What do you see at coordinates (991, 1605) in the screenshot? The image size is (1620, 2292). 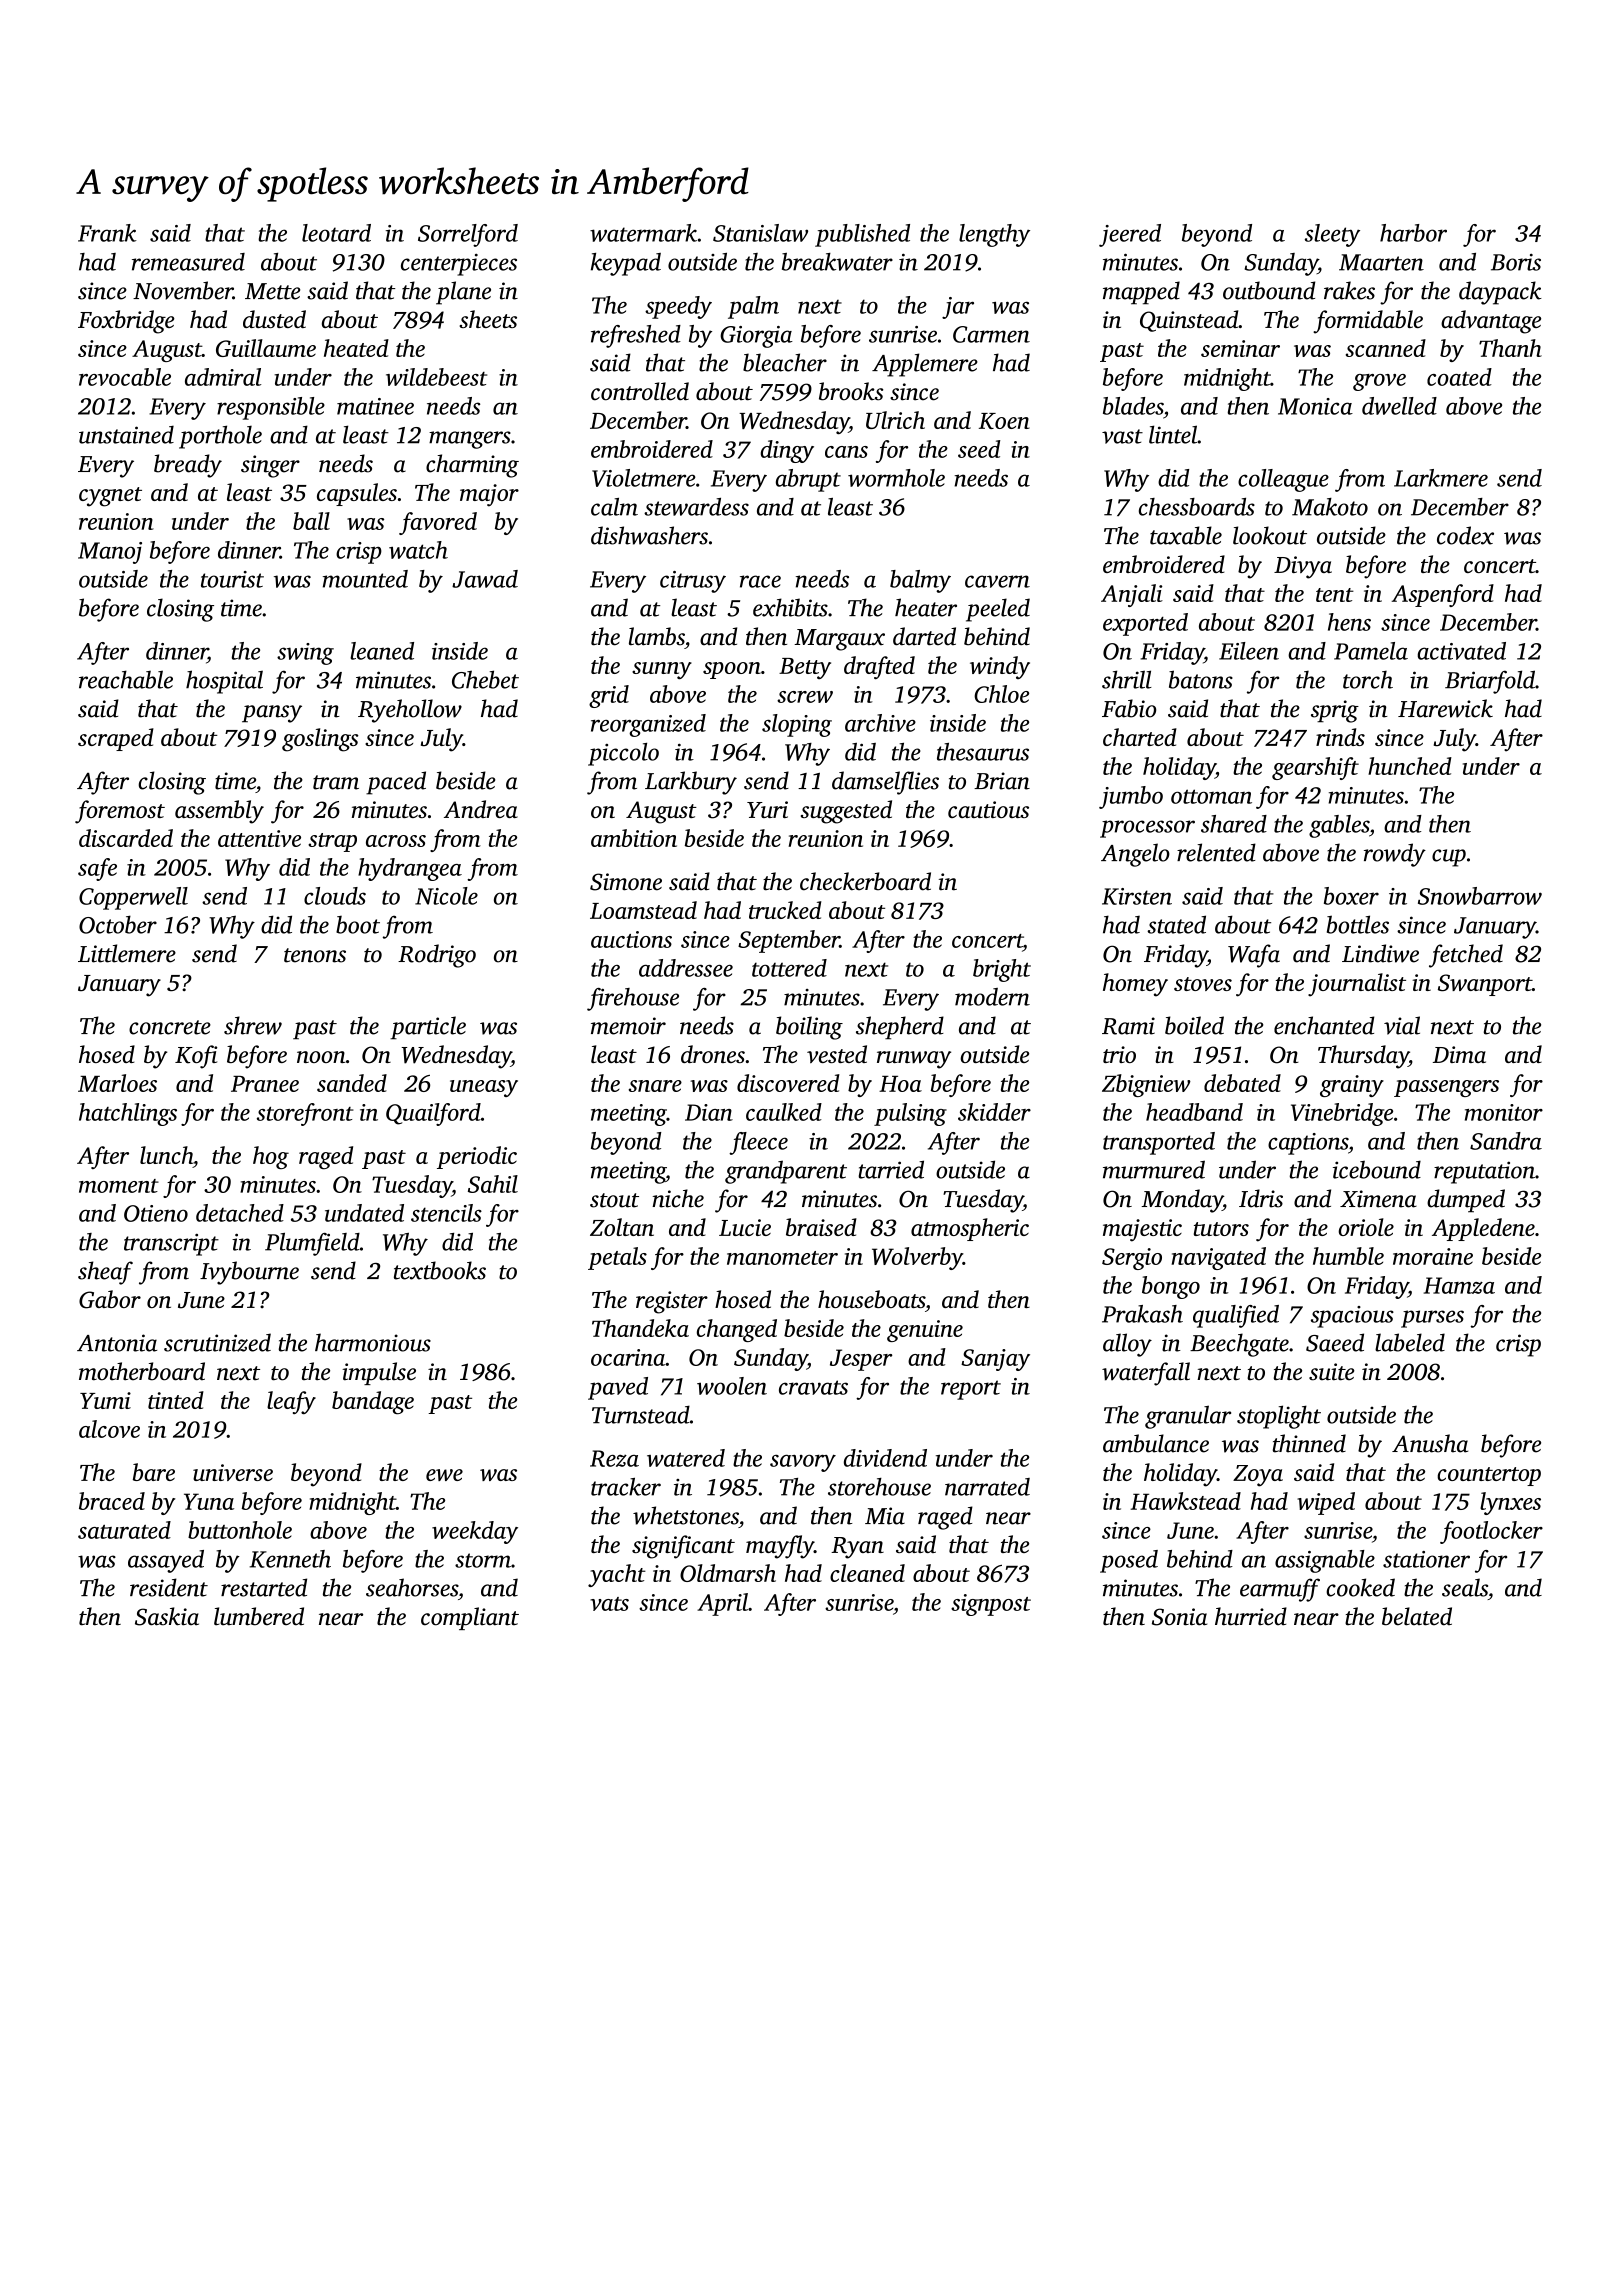 I see `signpost` at bounding box center [991, 1605].
